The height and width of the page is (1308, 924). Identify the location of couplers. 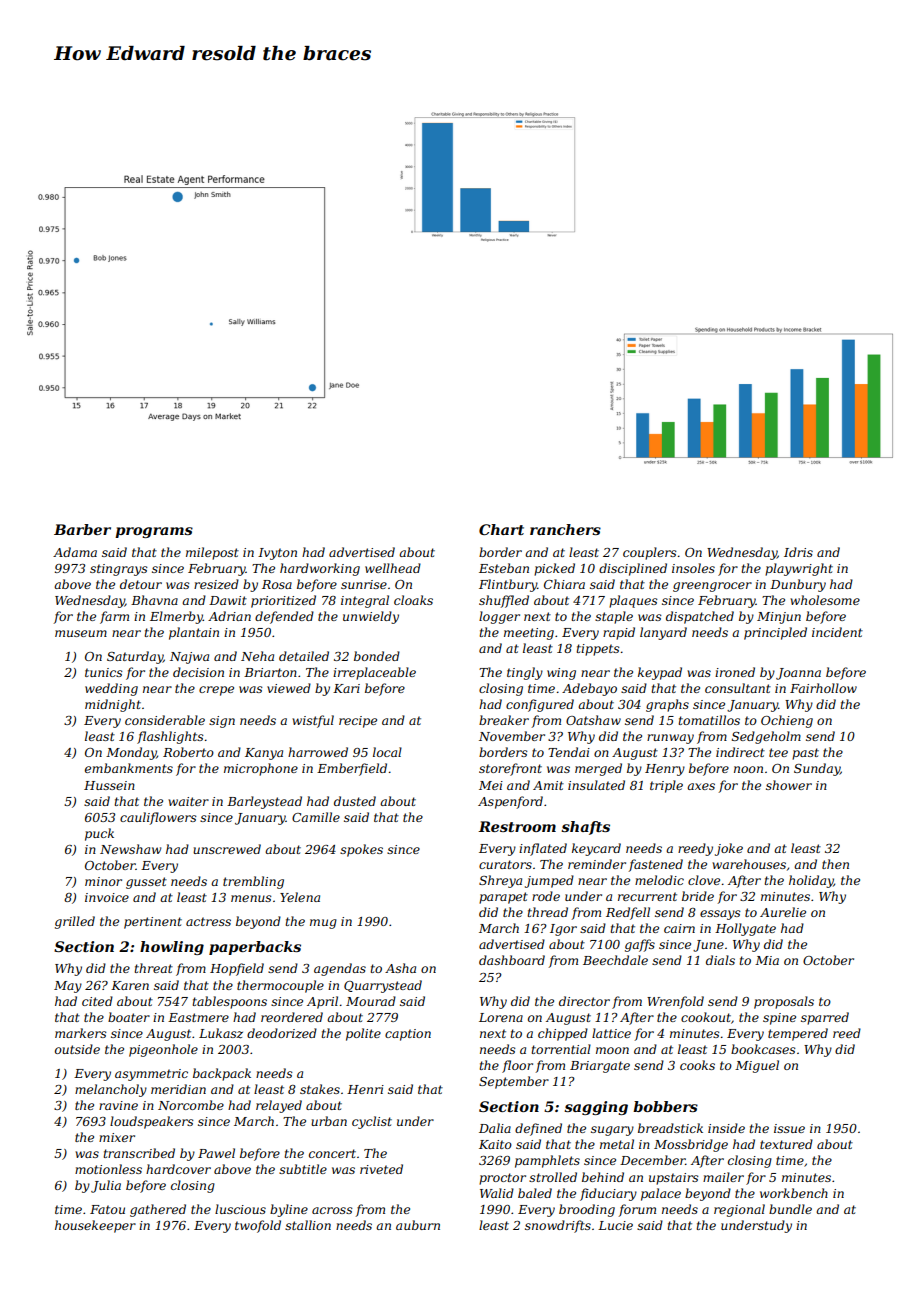
(650, 553).
